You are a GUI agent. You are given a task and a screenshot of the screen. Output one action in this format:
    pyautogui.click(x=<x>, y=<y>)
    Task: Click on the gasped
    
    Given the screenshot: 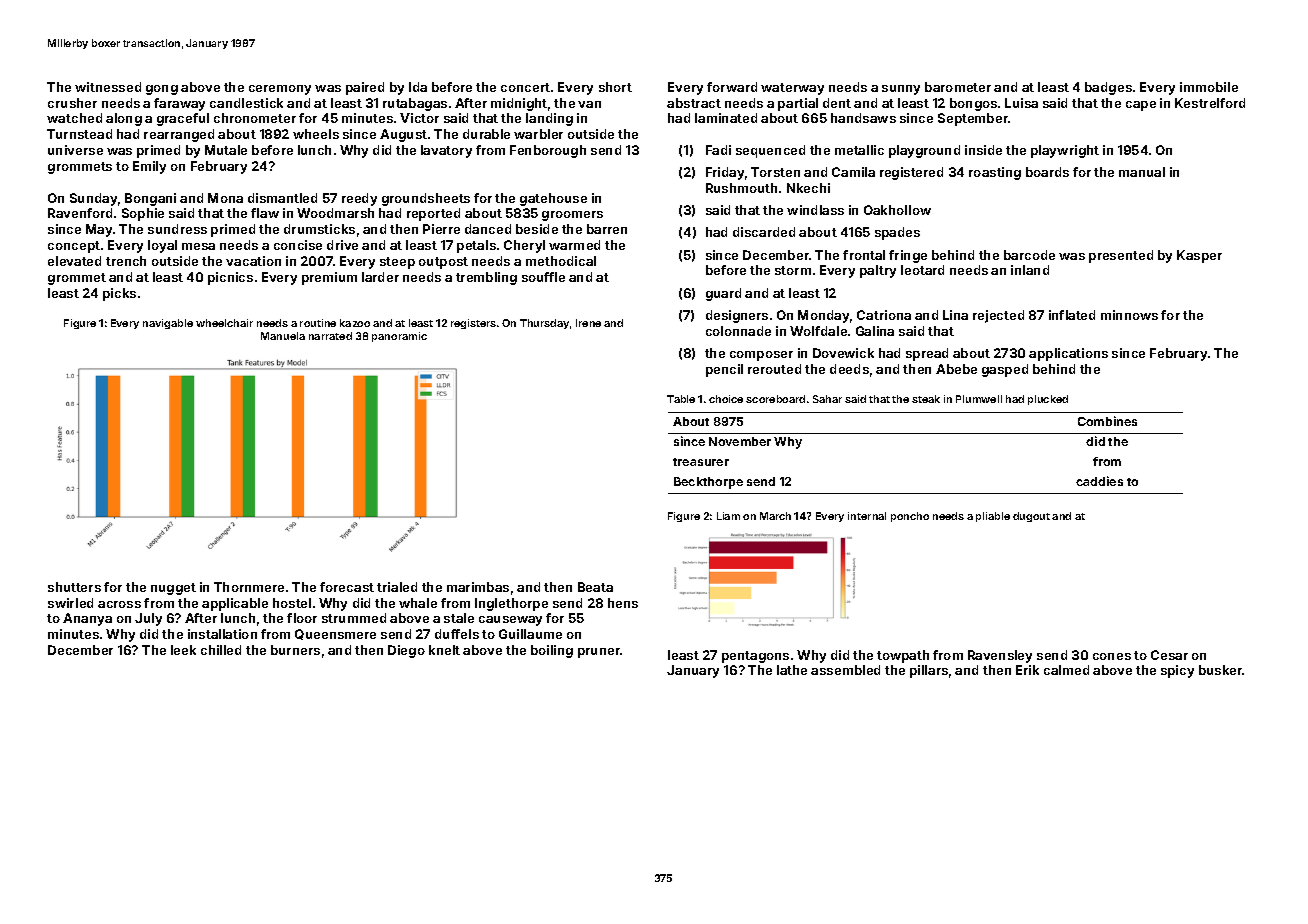 What is the action you would take?
    pyautogui.click(x=1005, y=370)
